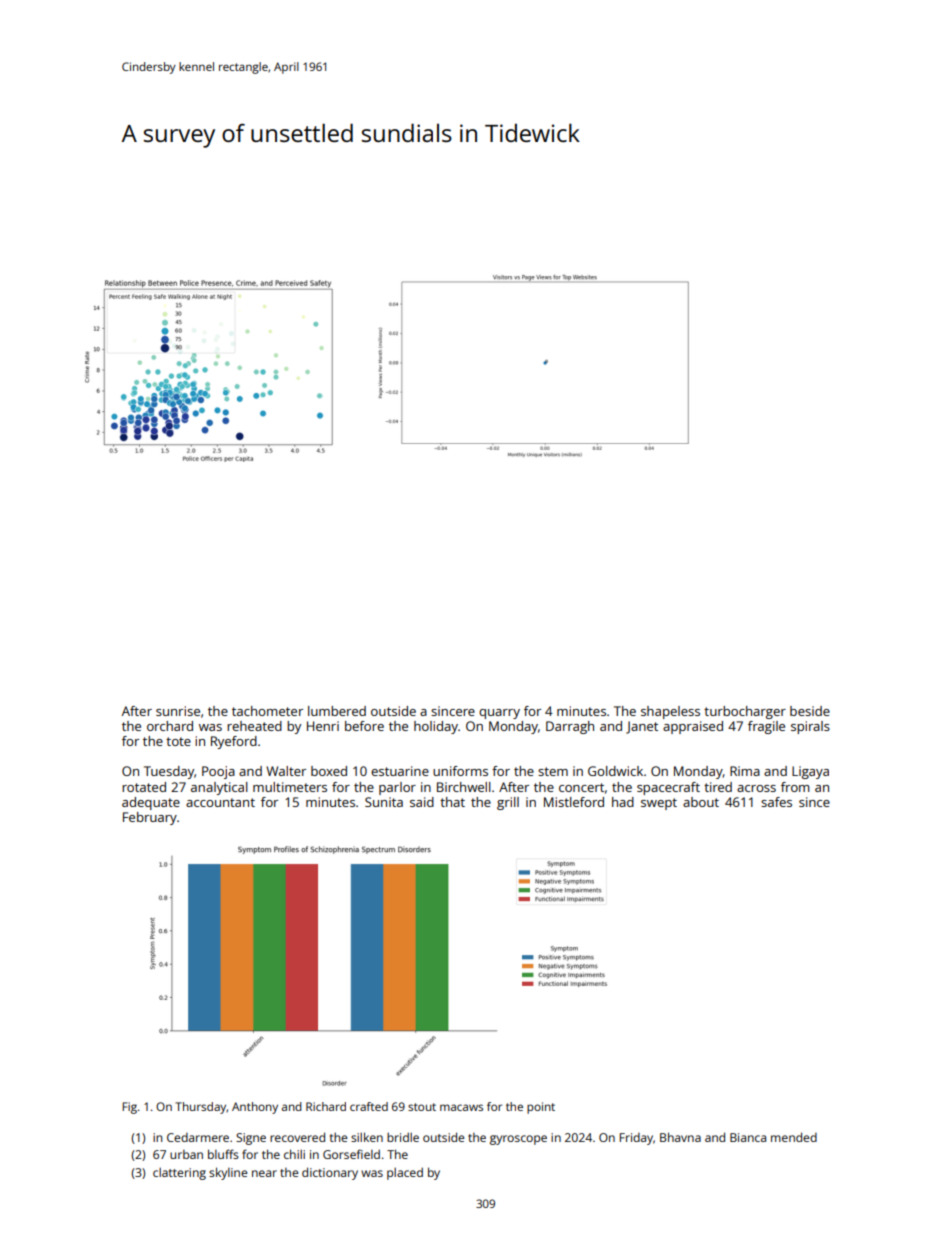  I want to click on Ligaya, so click(810, 772).
